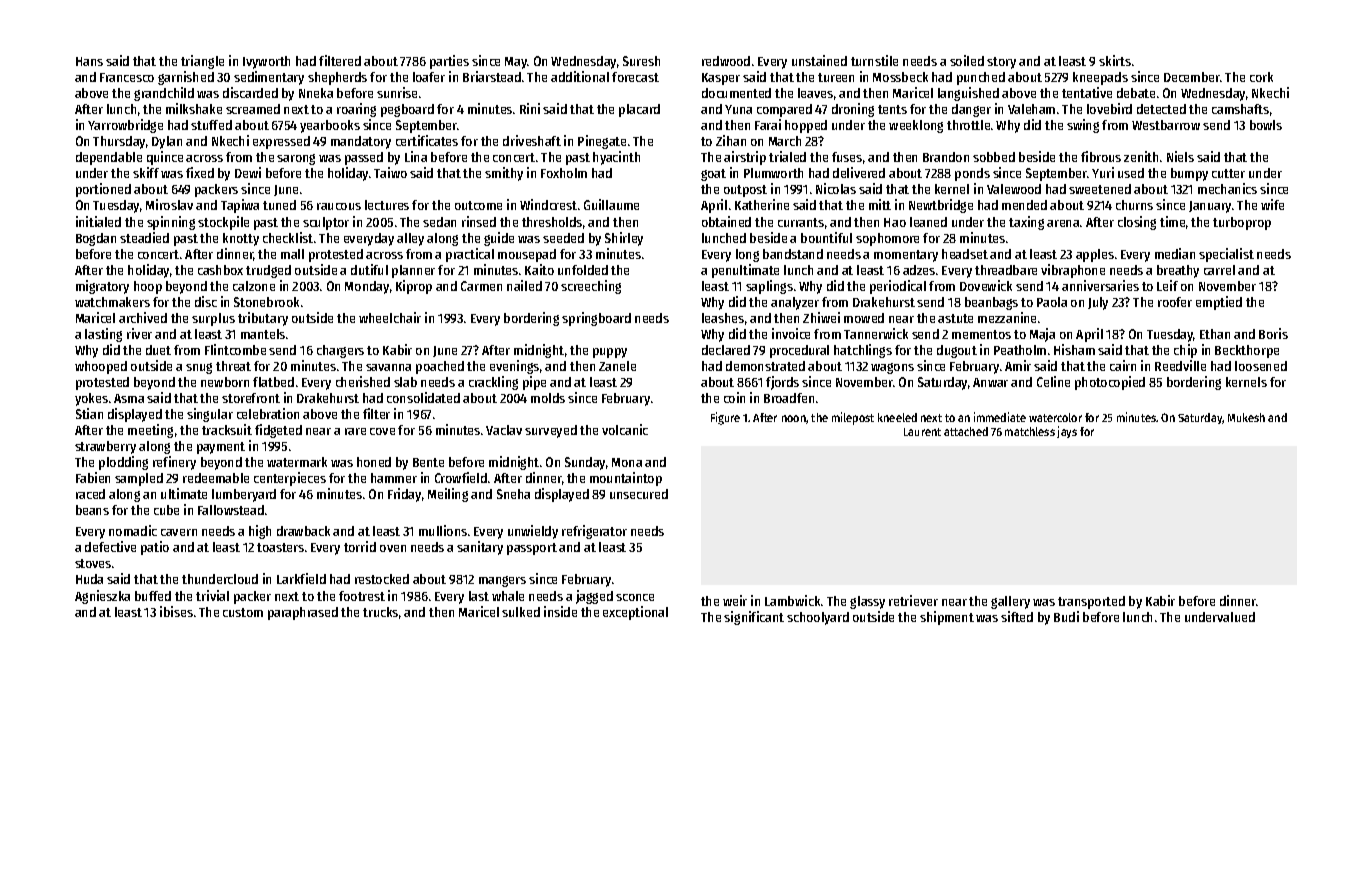  Describe the element at coordinates (1109, 108) in the document. I see `lovebird` at that location.
